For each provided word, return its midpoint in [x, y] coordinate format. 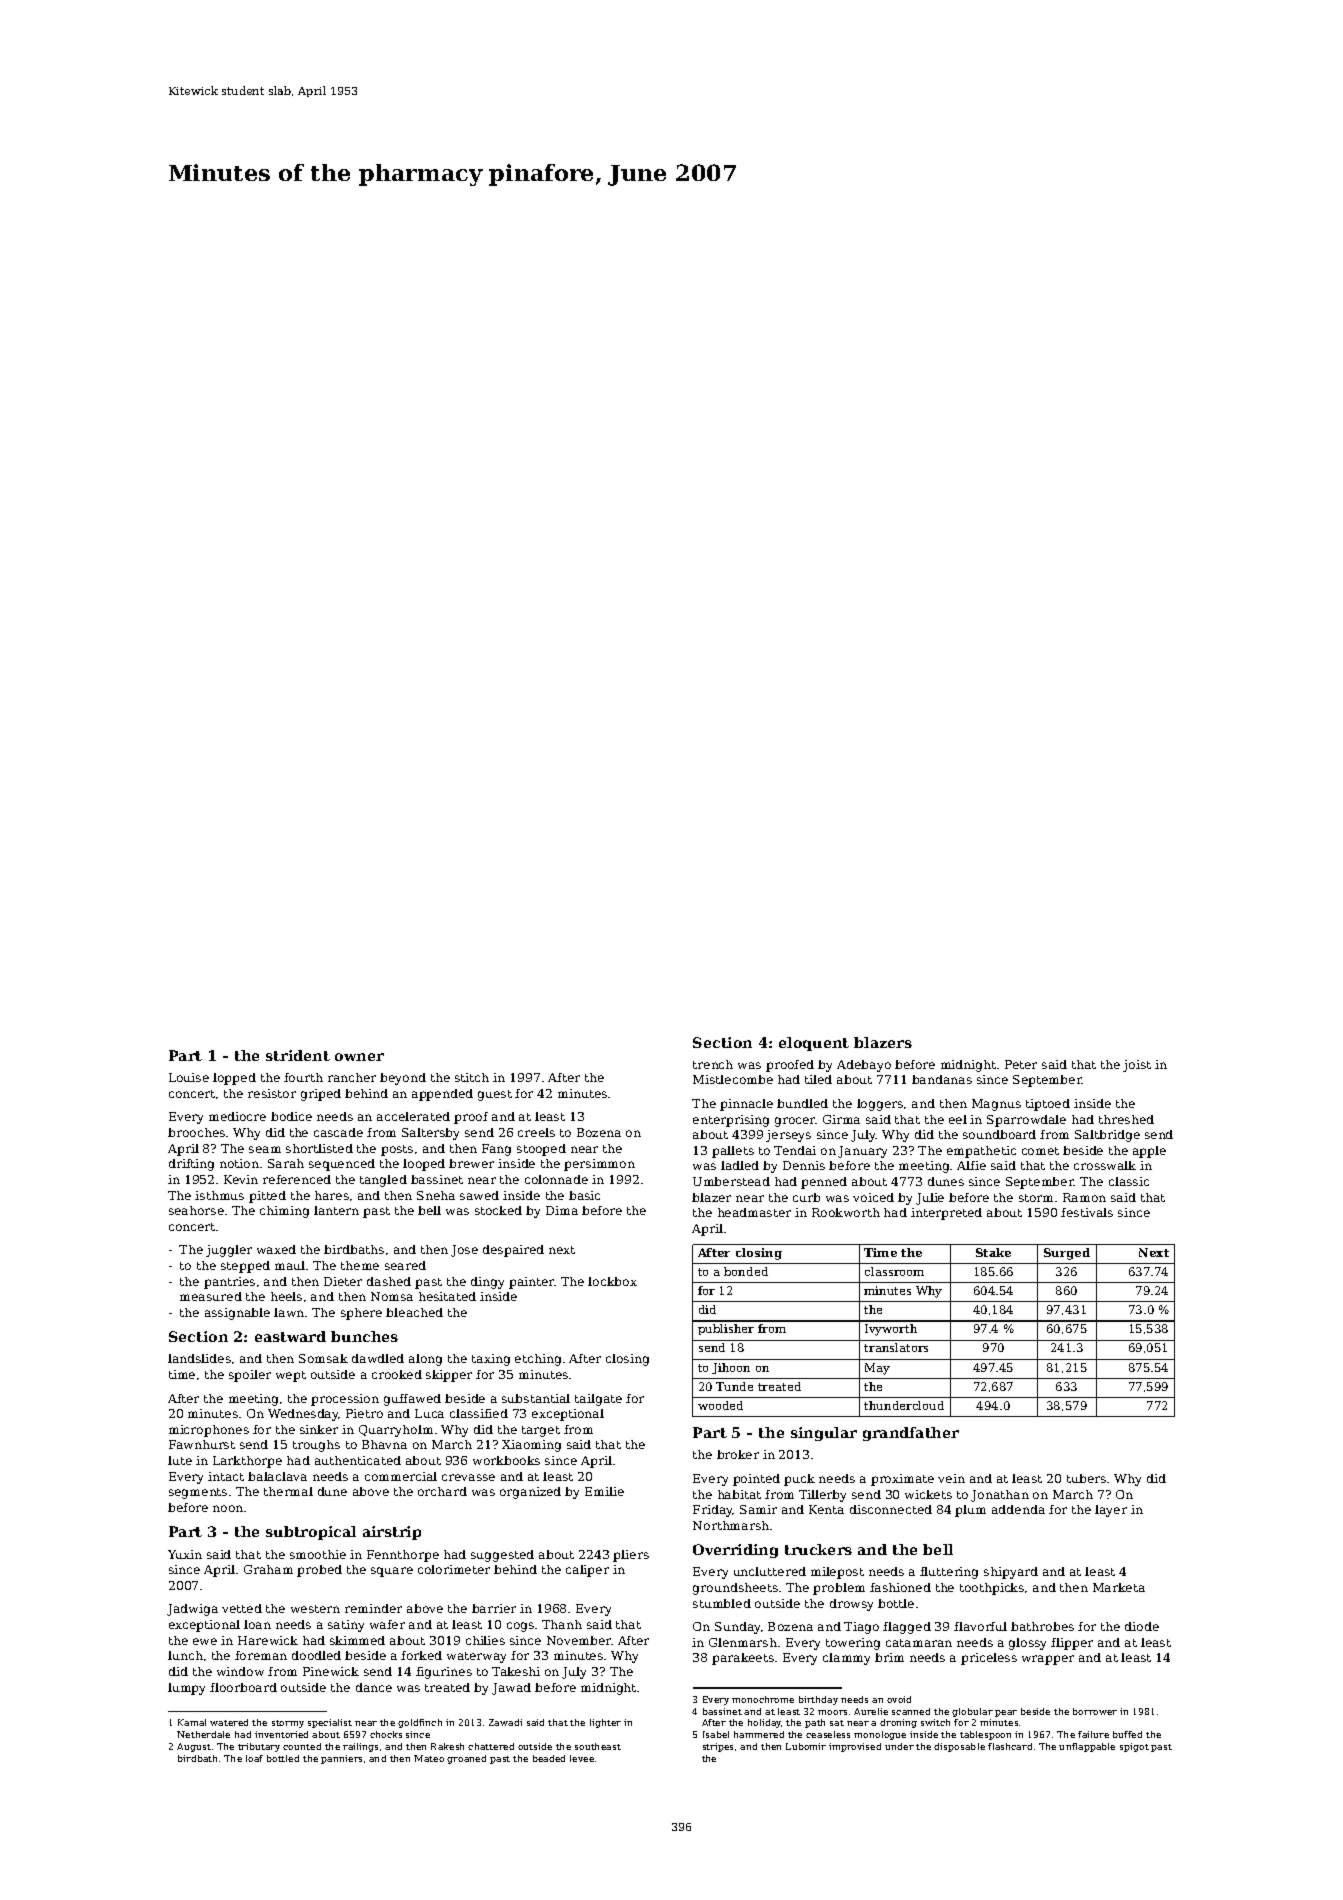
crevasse [468, 1477]
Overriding [735, 1551]
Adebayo [864, 1066]
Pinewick [331, 1671]
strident [298, 1055]
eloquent [814, 1044]
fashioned [900, 1587]
